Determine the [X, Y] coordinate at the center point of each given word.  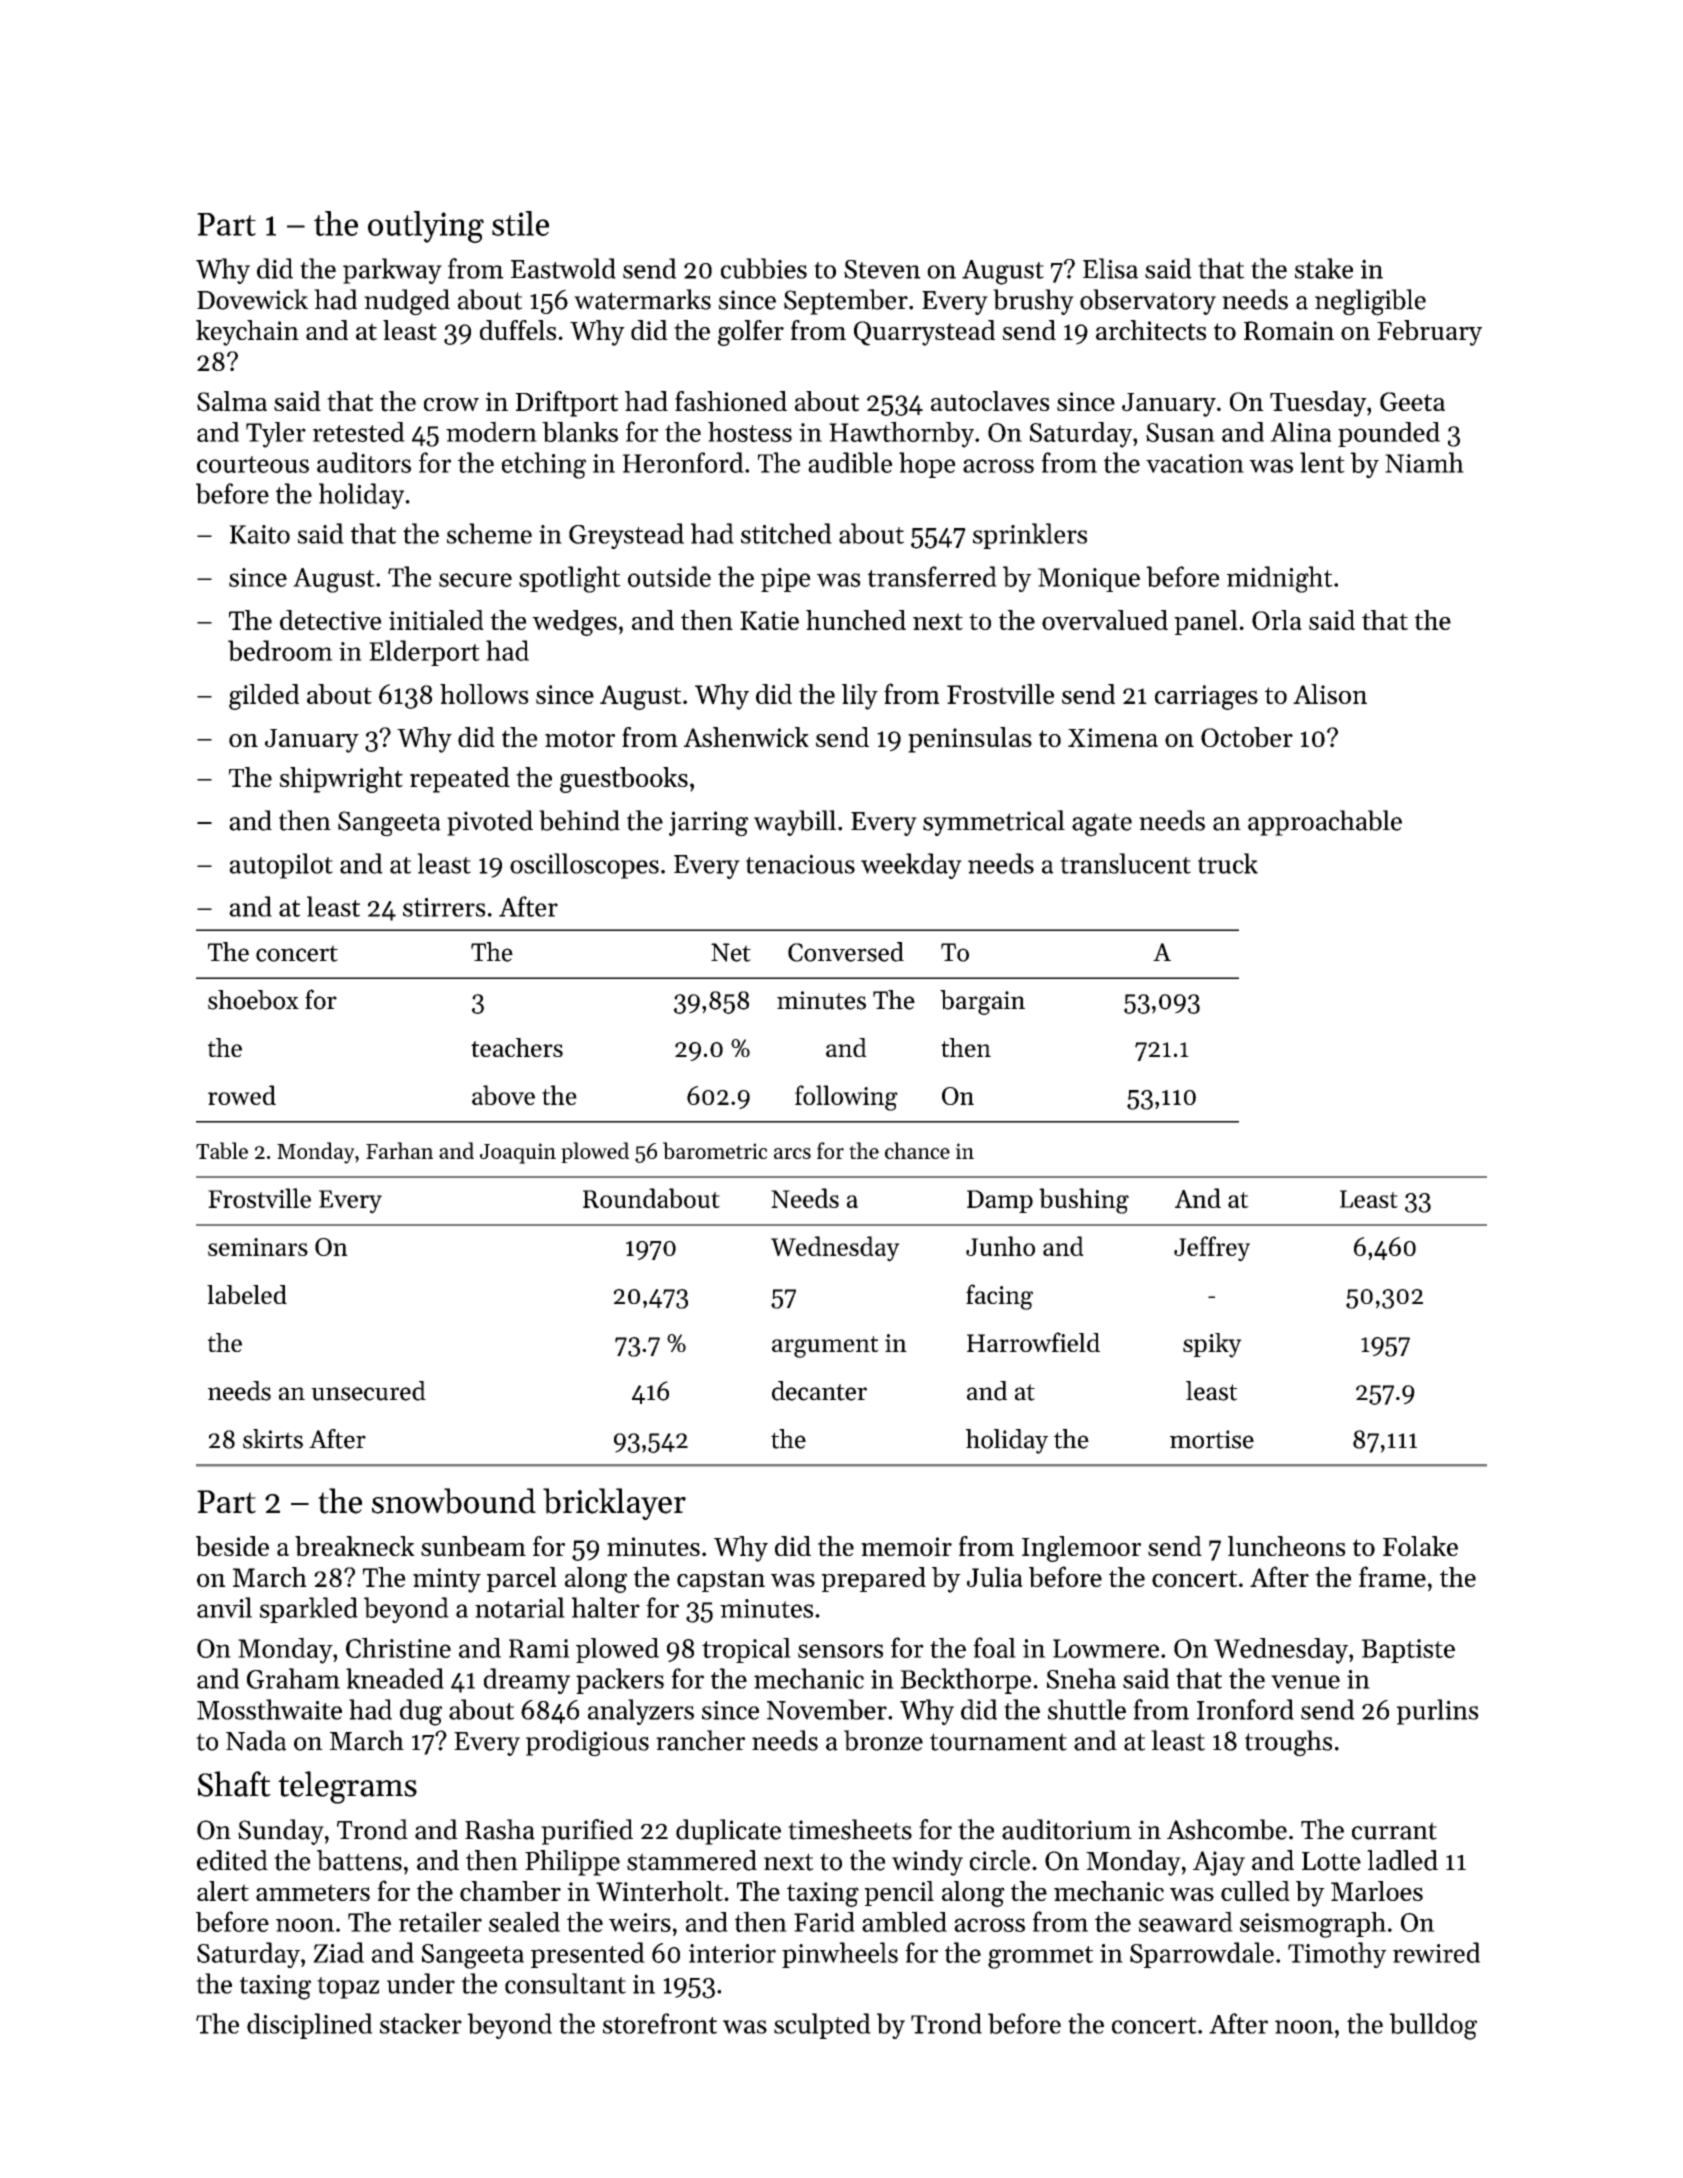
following [846, 1098]
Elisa [1110, 268]
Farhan [399, 1150]
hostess [750, 431]
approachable [1325, 823]
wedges [574, 623]
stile [520, 223]
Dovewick [252, 299]
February [1429, 333]
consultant [565, 1983]
